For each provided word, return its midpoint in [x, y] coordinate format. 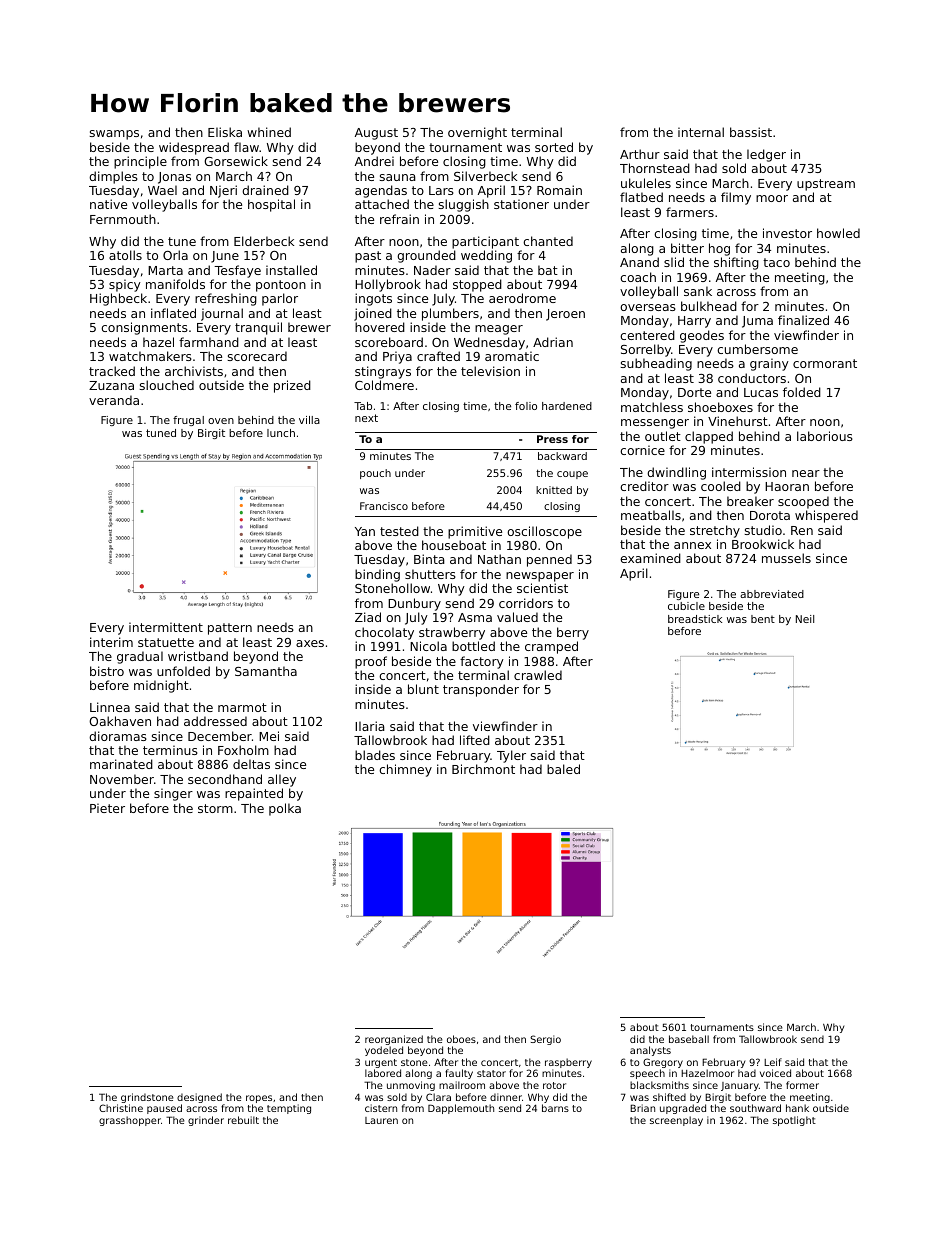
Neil [805, 619]
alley [282, 780]
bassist [751, 132]
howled [838, 233]
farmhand [209, 342]
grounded [426, 256]
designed [199, 1098]
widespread [194, 148]
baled [563, 769]
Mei [269, 736]
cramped [551, 647]
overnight [477, 133]
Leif [773, 1062]
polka [285, 809]
